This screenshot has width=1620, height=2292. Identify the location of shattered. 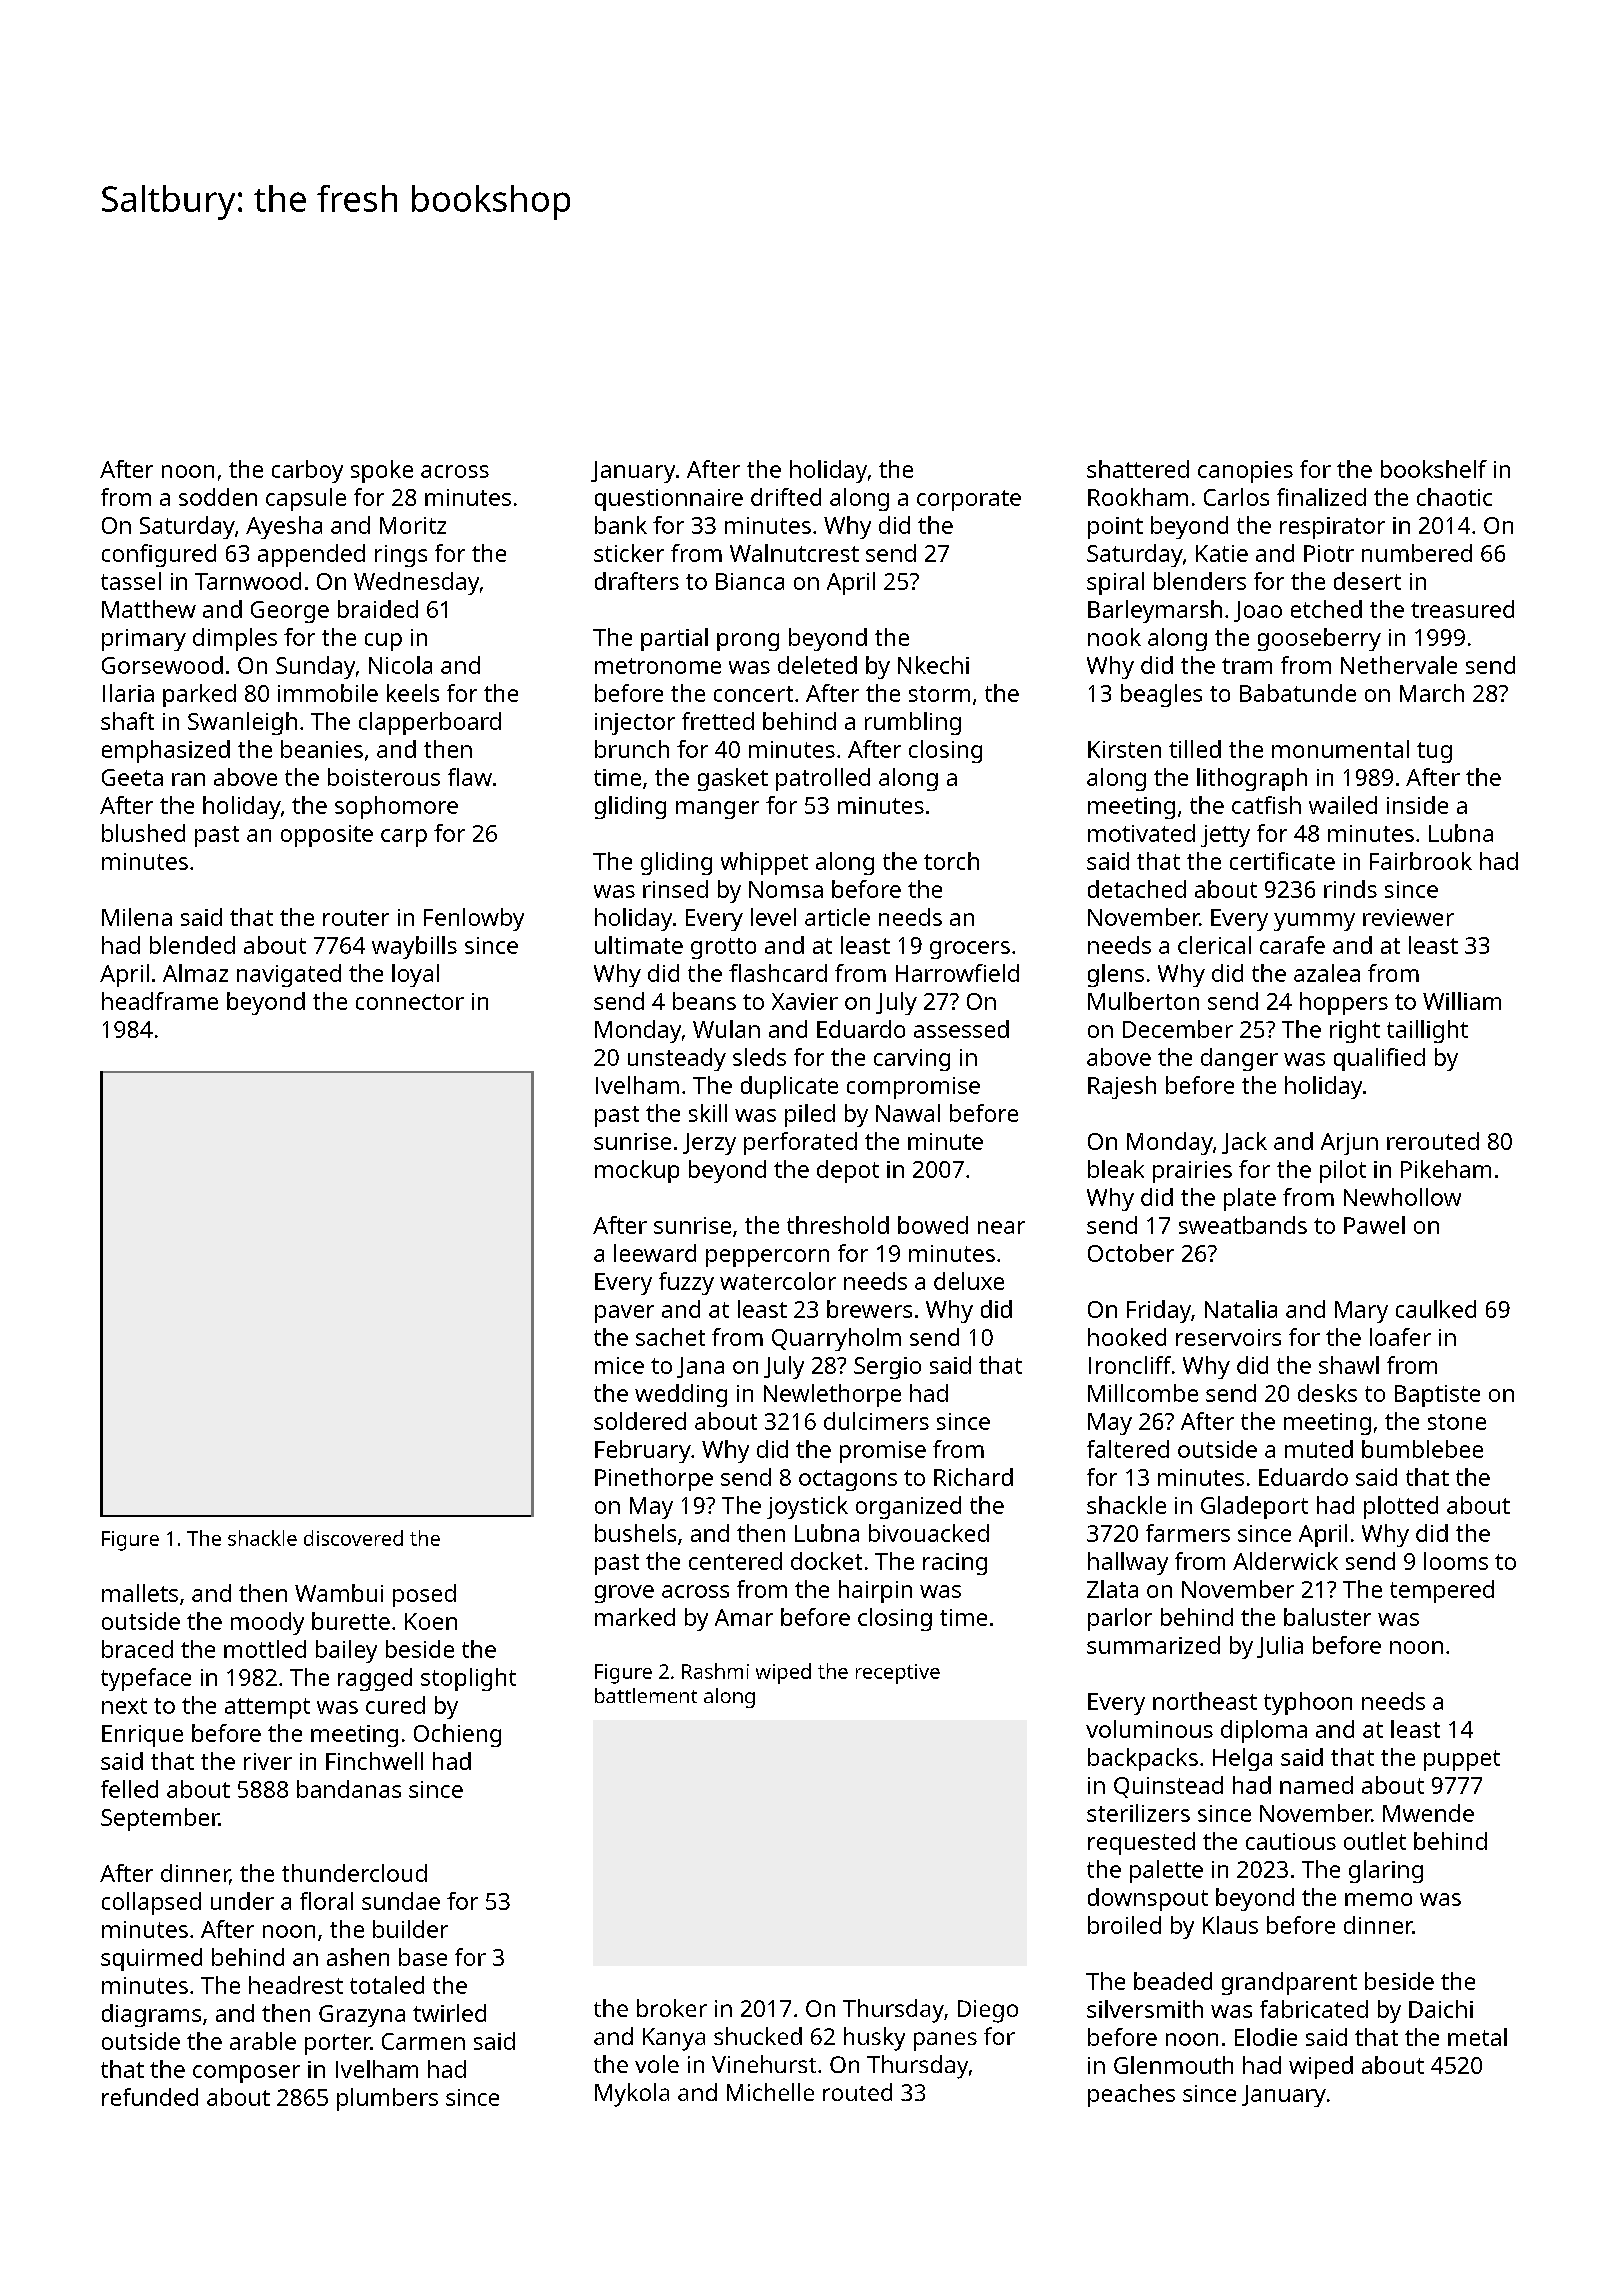
(1138, 469).
